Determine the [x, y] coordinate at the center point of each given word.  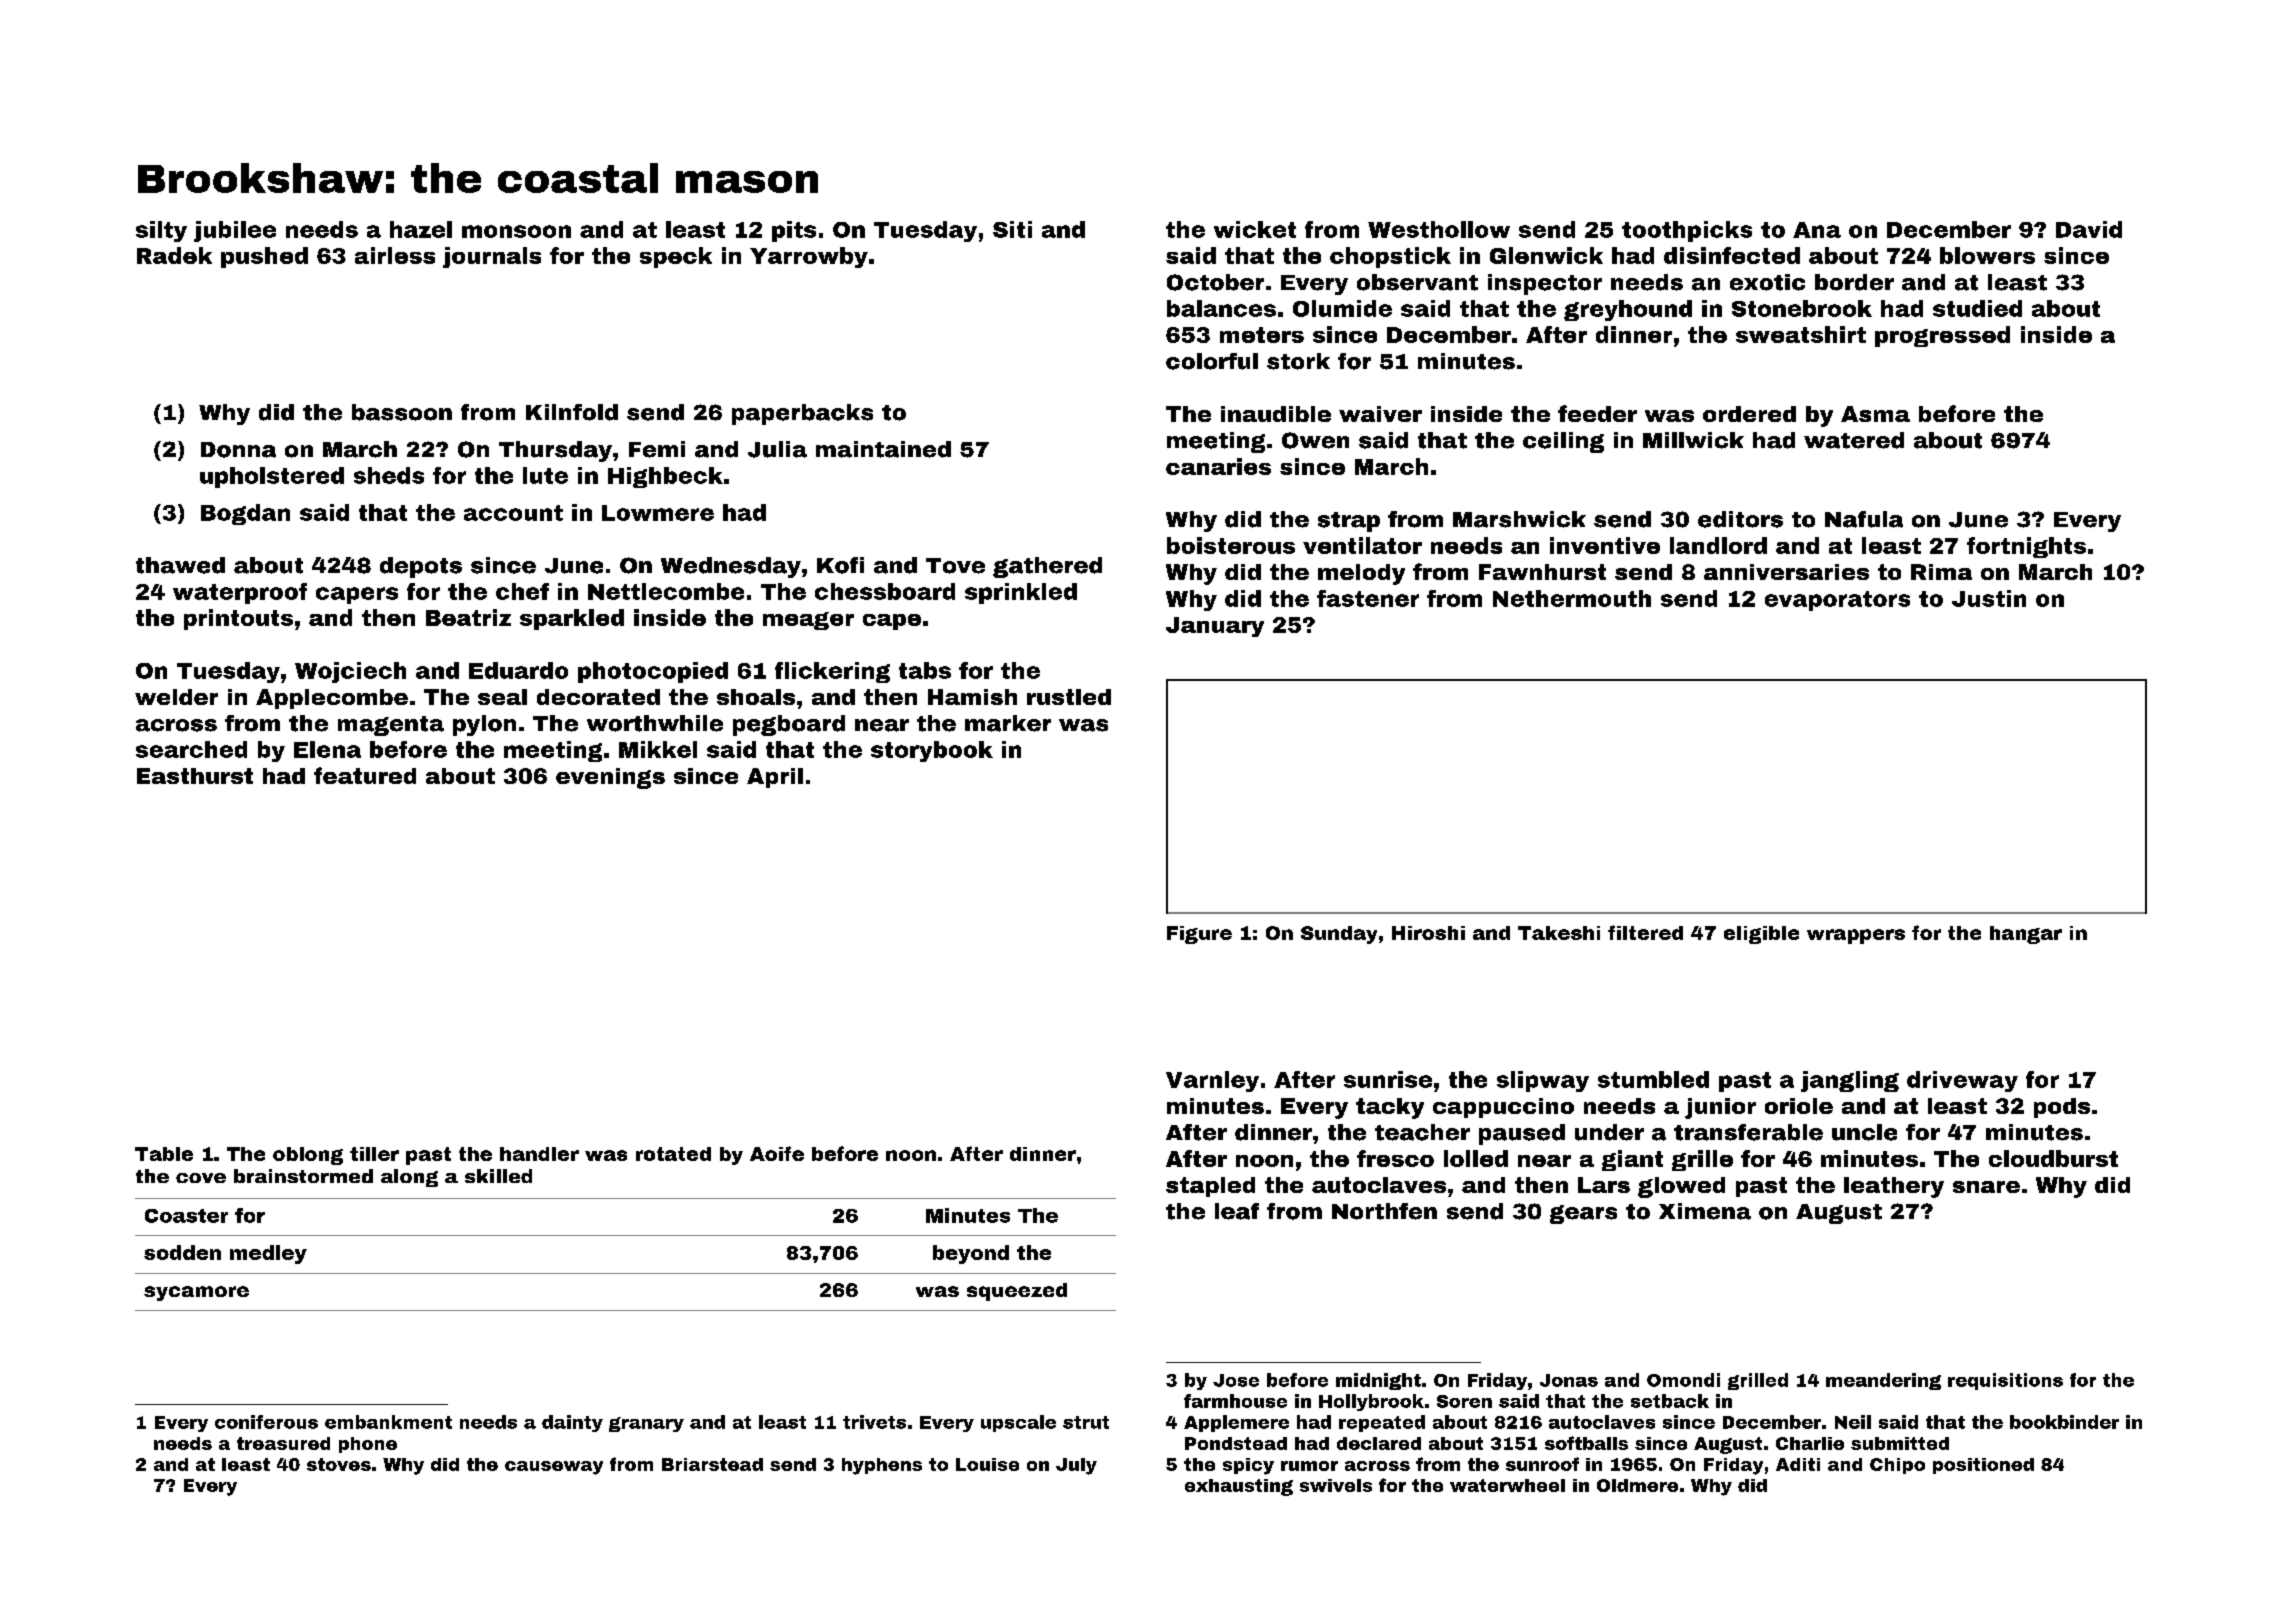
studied [1977, 308]
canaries [1218, 466]
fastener [1368, 598]
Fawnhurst [1542, 572]
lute [545, 475]
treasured [283, 1443]
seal [502, 697]
